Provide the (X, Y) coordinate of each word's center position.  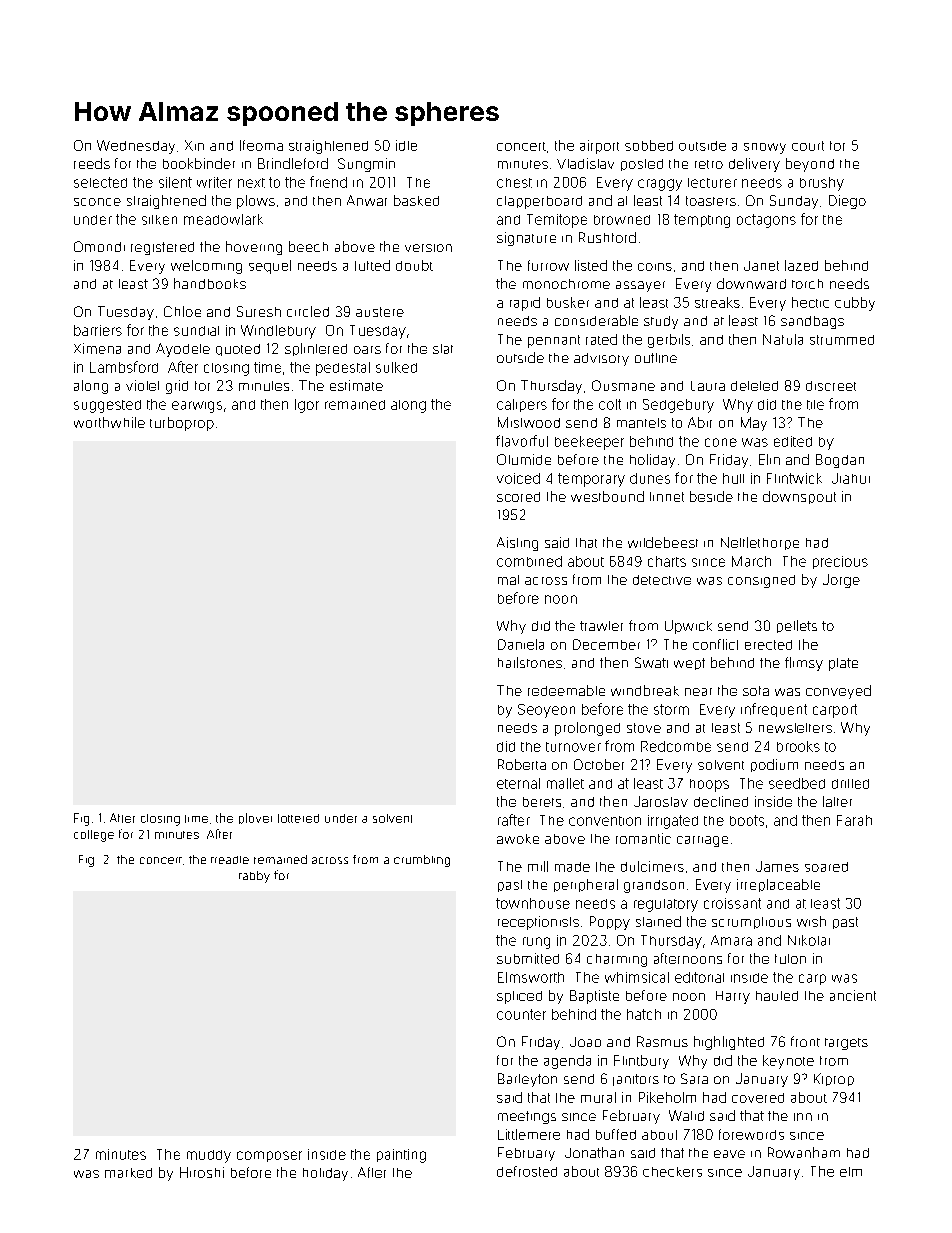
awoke (518, 839)
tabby (254, 877)
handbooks (210, 283)
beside (711, 496)
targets (846, 1044)
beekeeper (589, 443)
